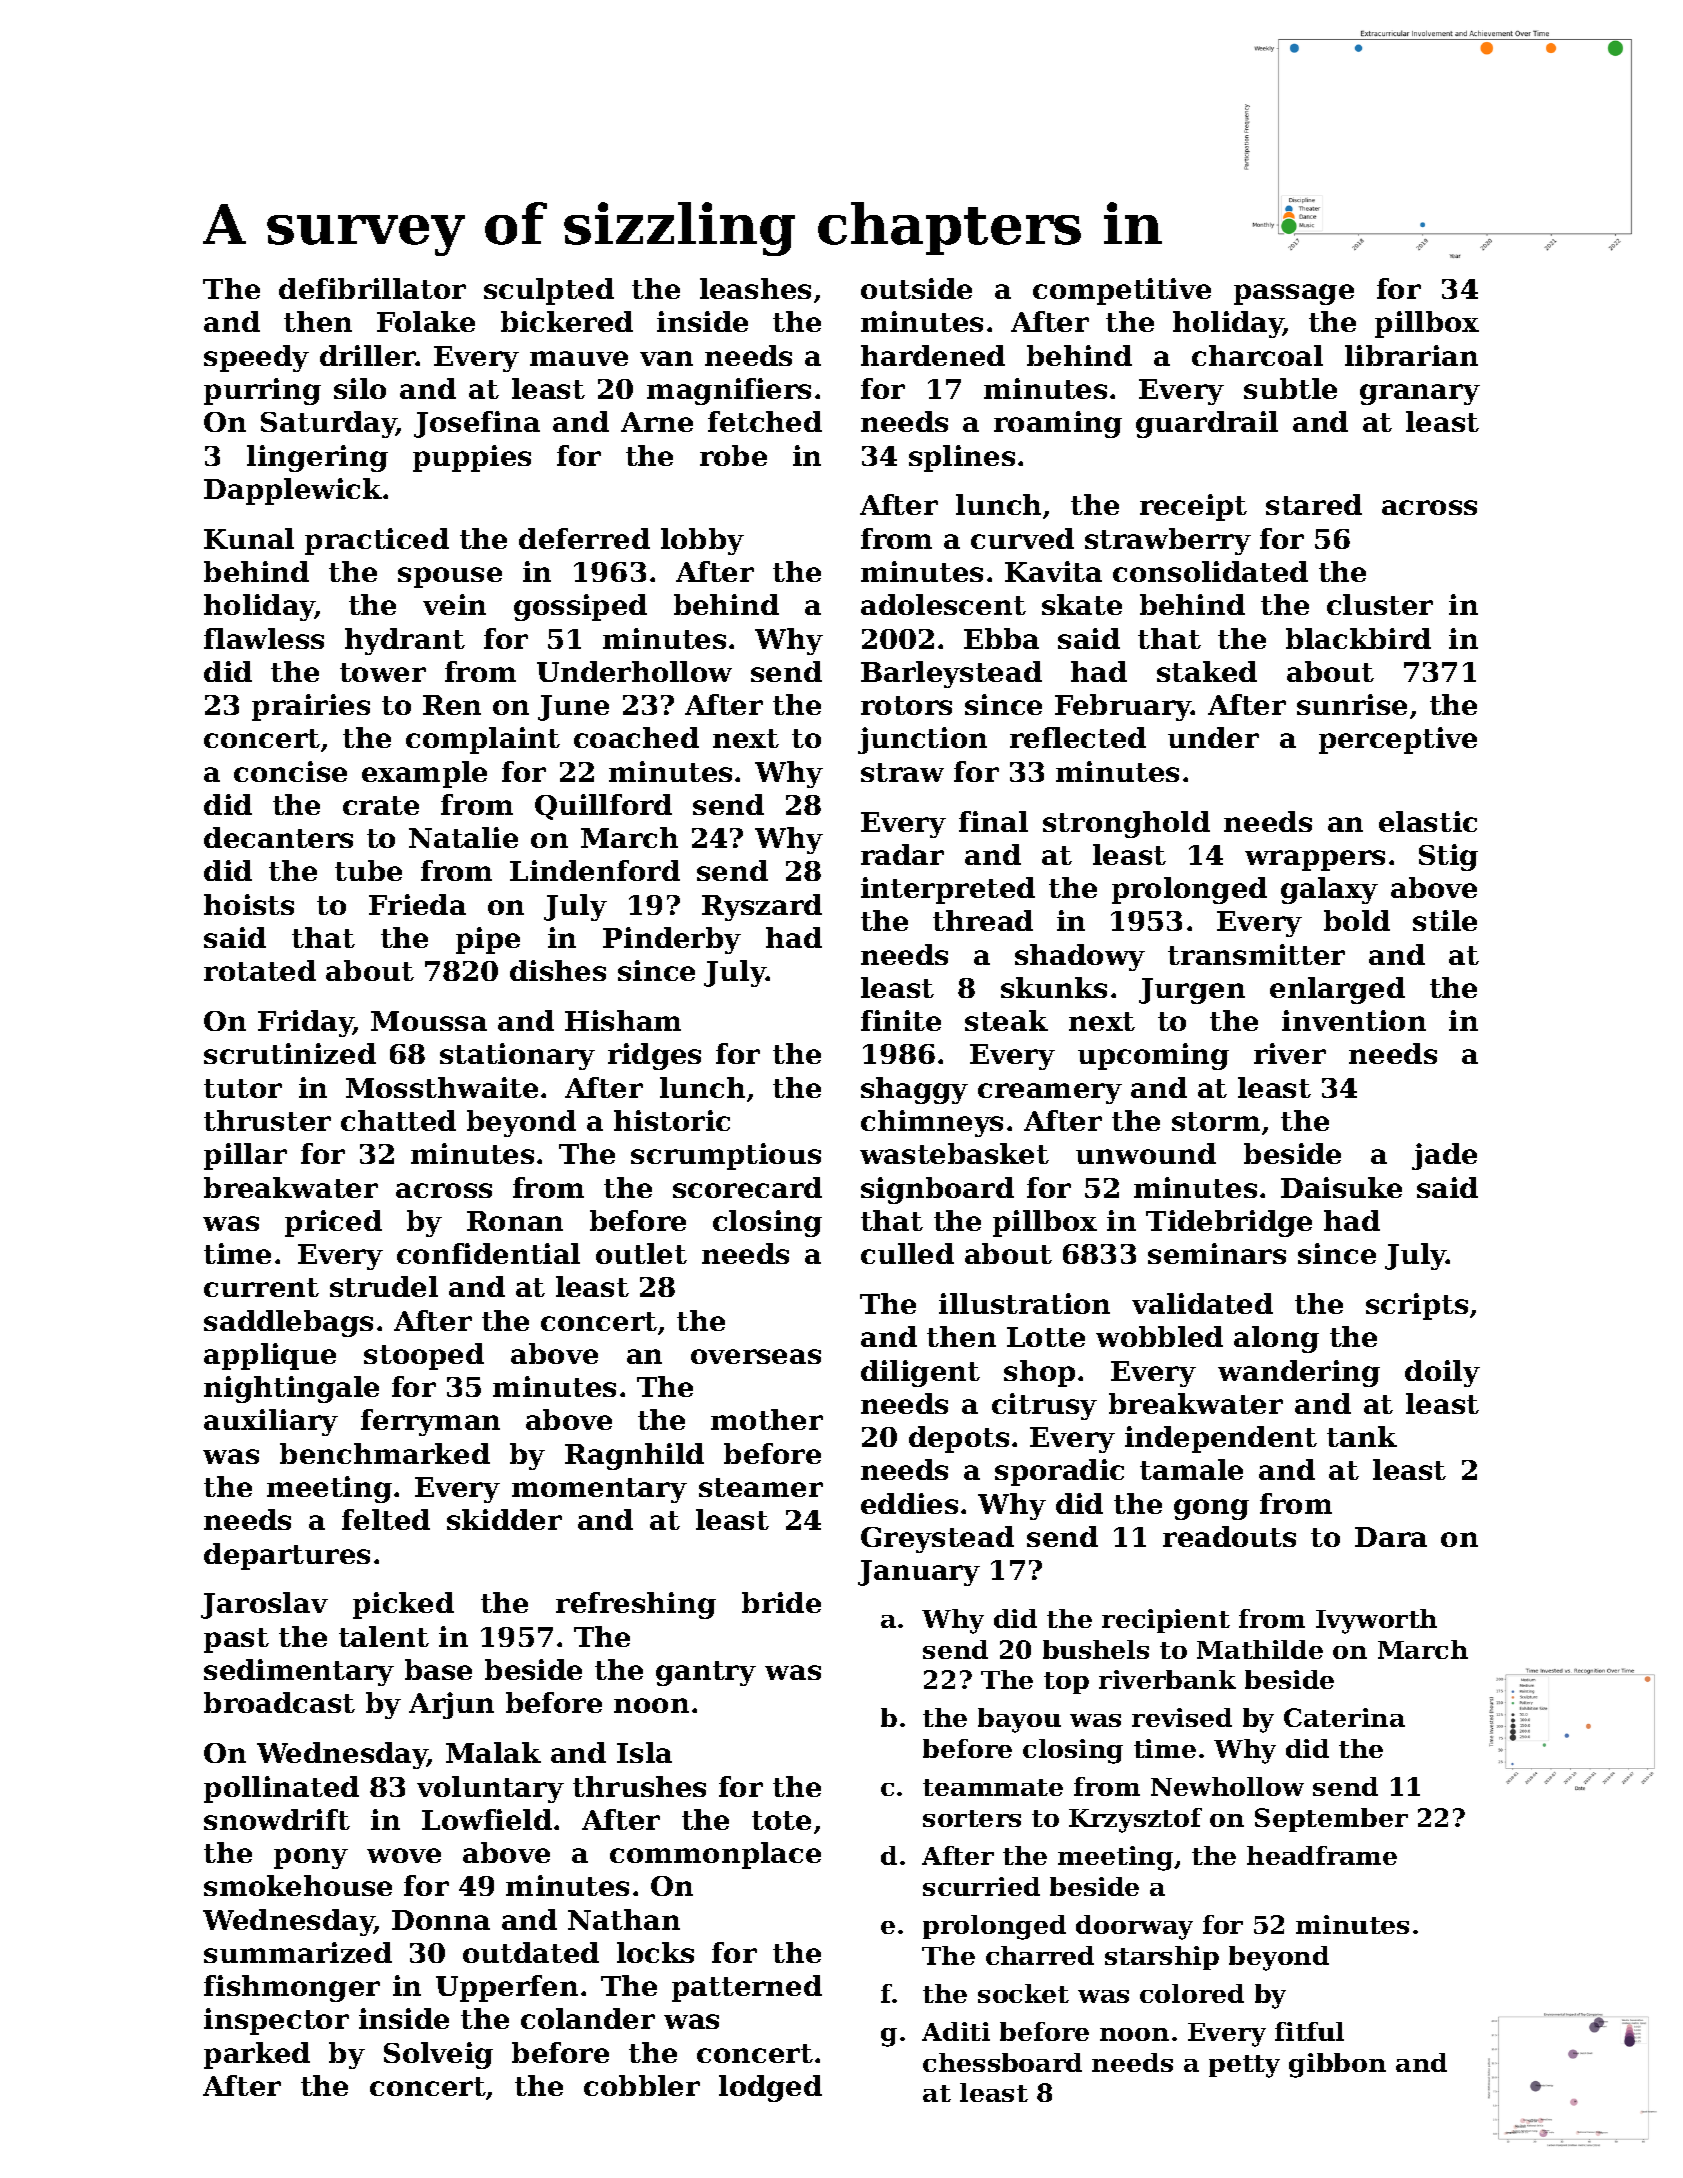 Image resolution: width=1683 pixels, height=2178 pixels. I want to click on puppies, so click(472, 458).
